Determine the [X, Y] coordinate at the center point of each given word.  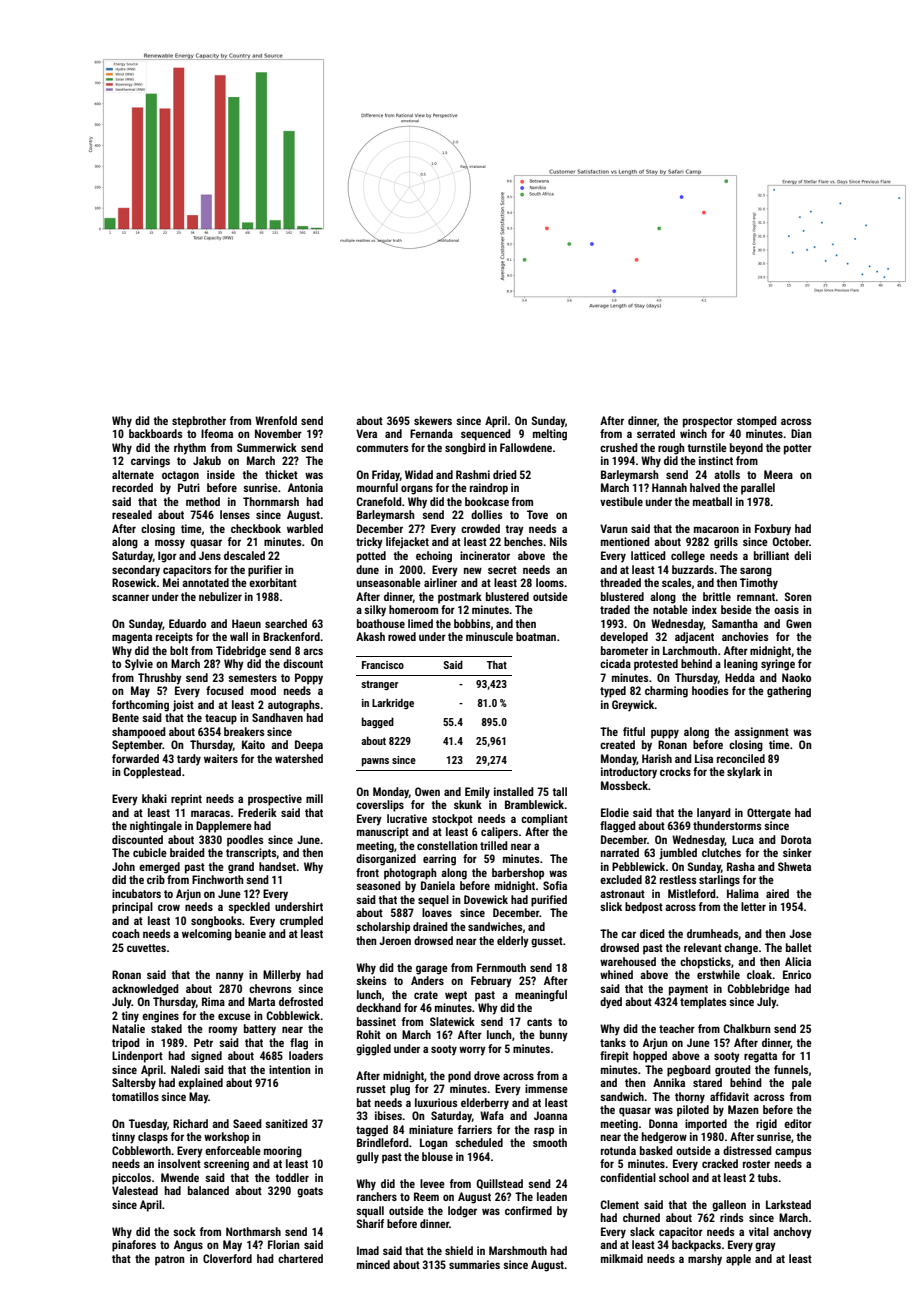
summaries [474, 1264]
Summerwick [267, 447]
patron [170, 1260]
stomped [757, 422]
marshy [705, 1260]
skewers [433, 420]
